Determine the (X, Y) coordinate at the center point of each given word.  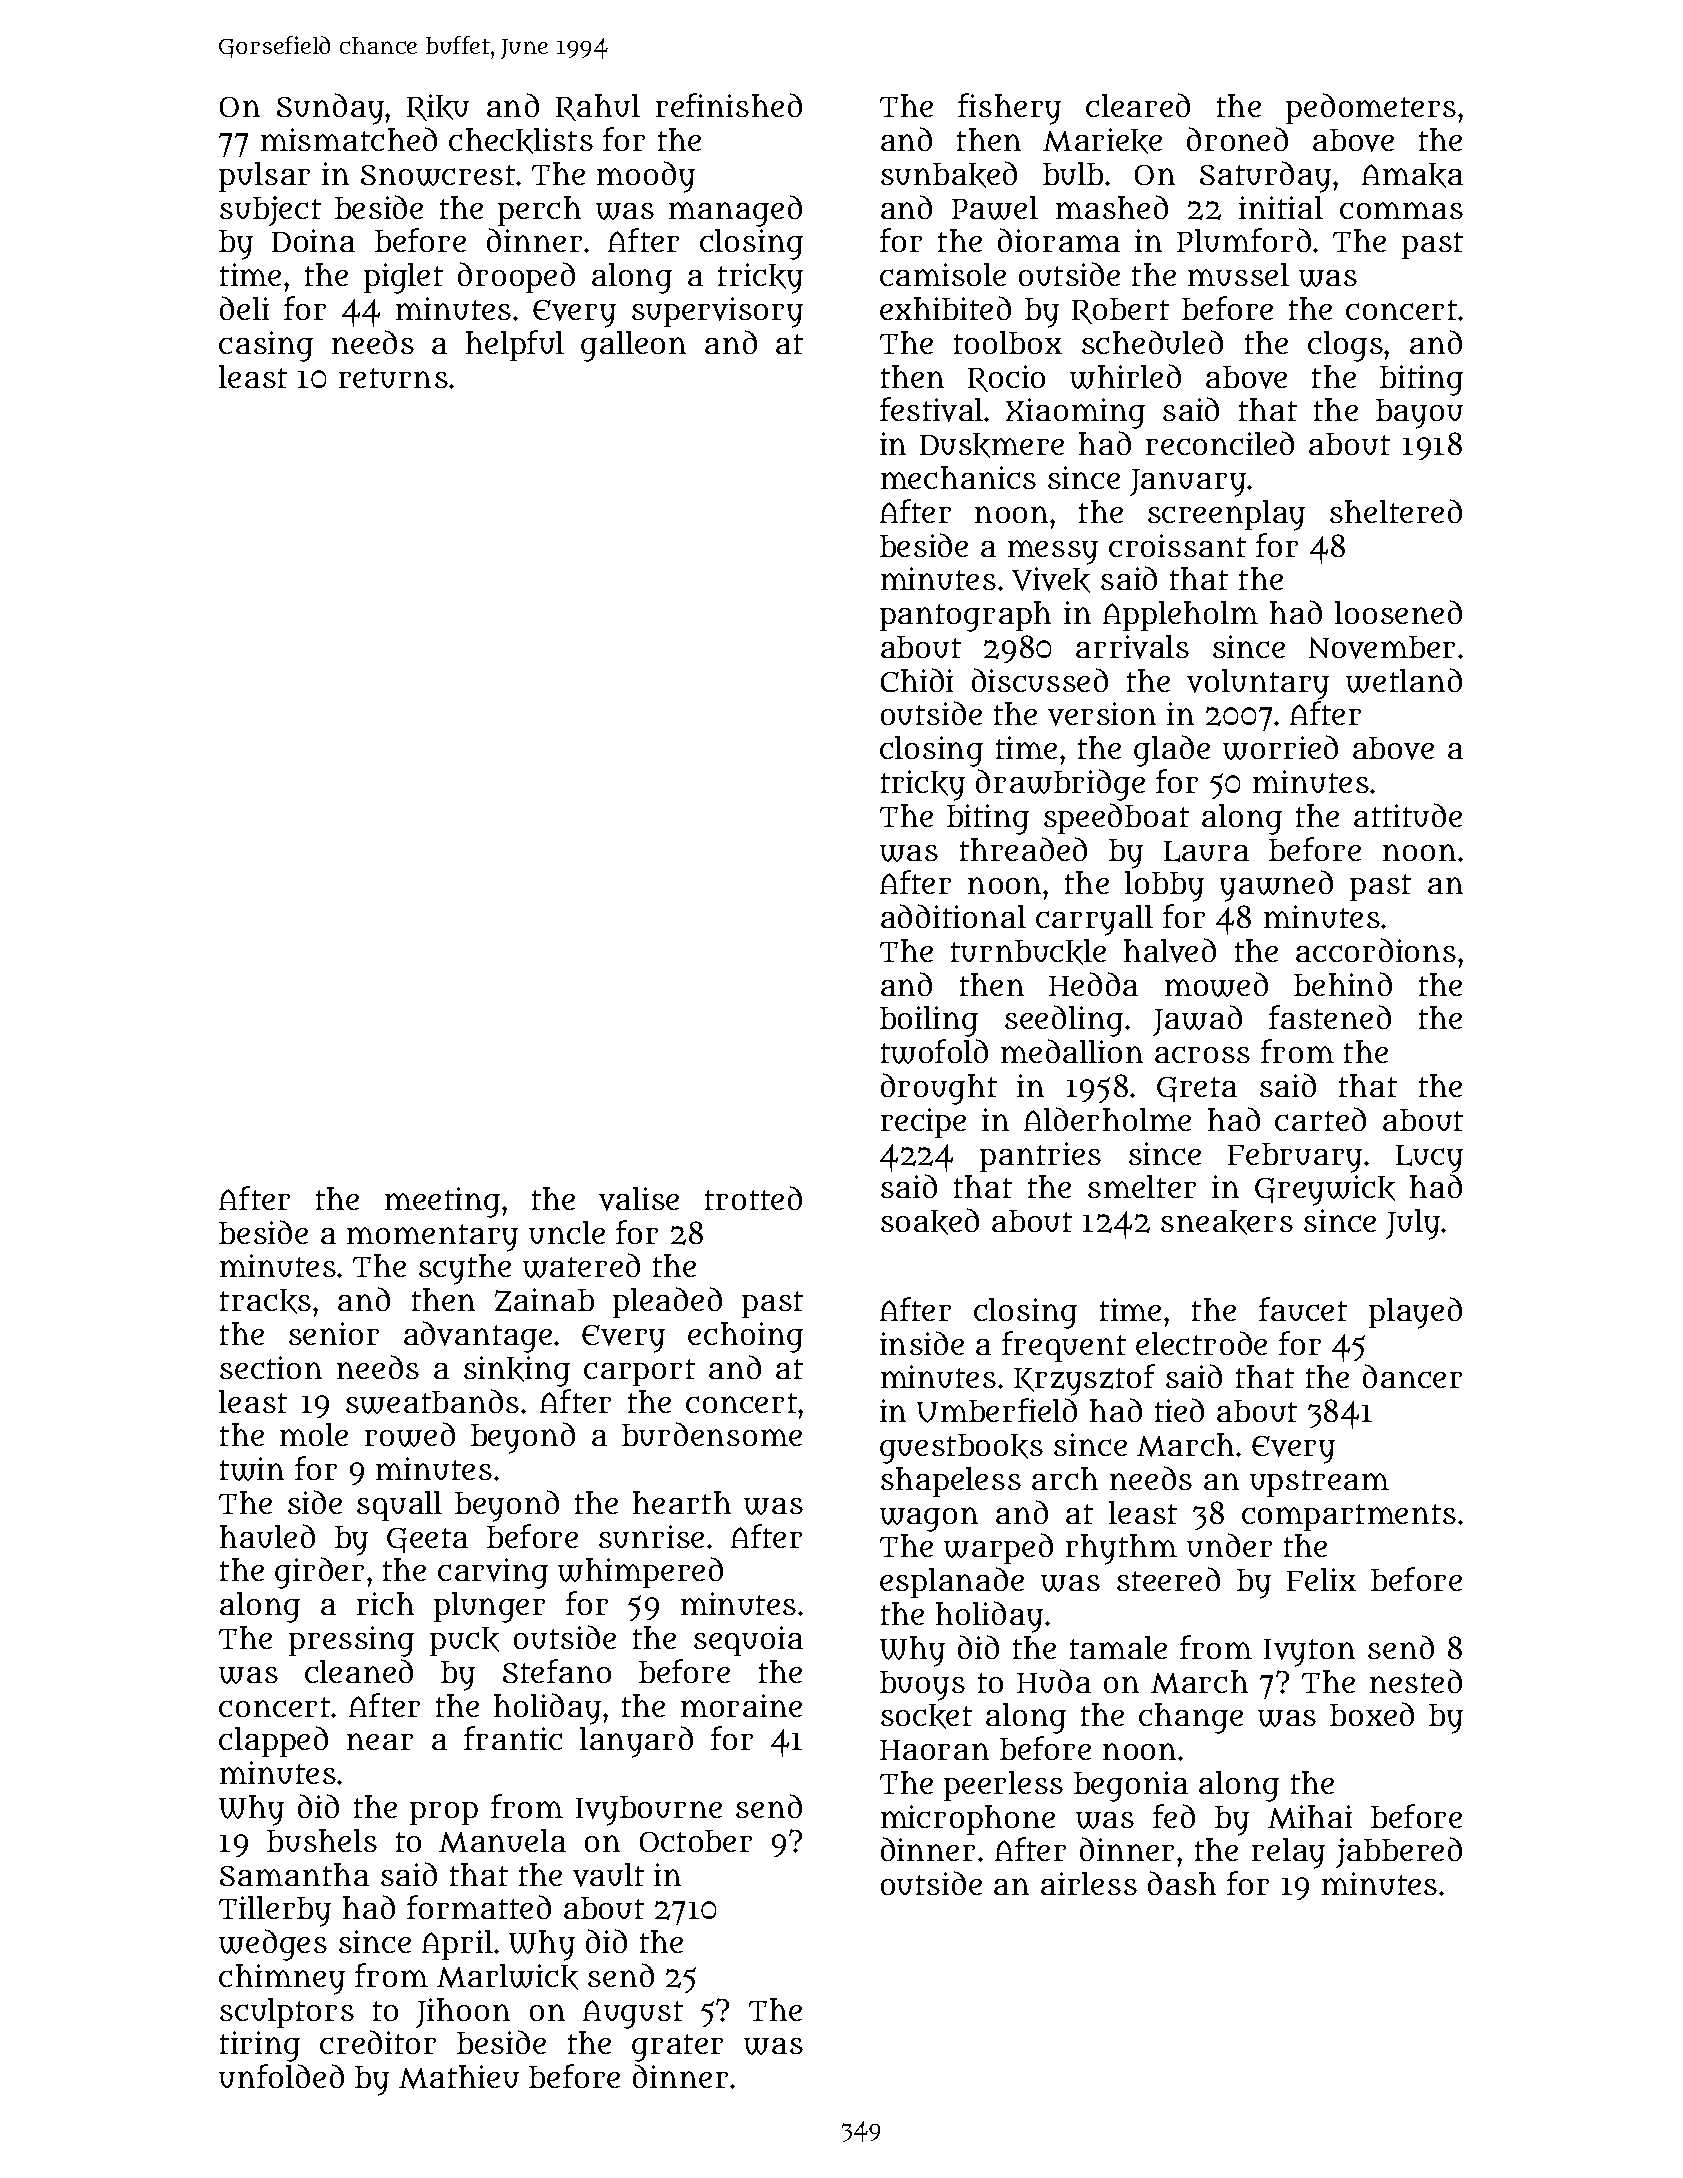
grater (677, 2048)
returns (393, 378)
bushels (322, 1840)
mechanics (958, 477)
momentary (432, 1238)
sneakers (1227, 1222)
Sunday (330, 109)
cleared (1138, 105)
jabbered (1399, 1852)
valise (639, 1199)
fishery (1009, 109)
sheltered (1396, 511)
